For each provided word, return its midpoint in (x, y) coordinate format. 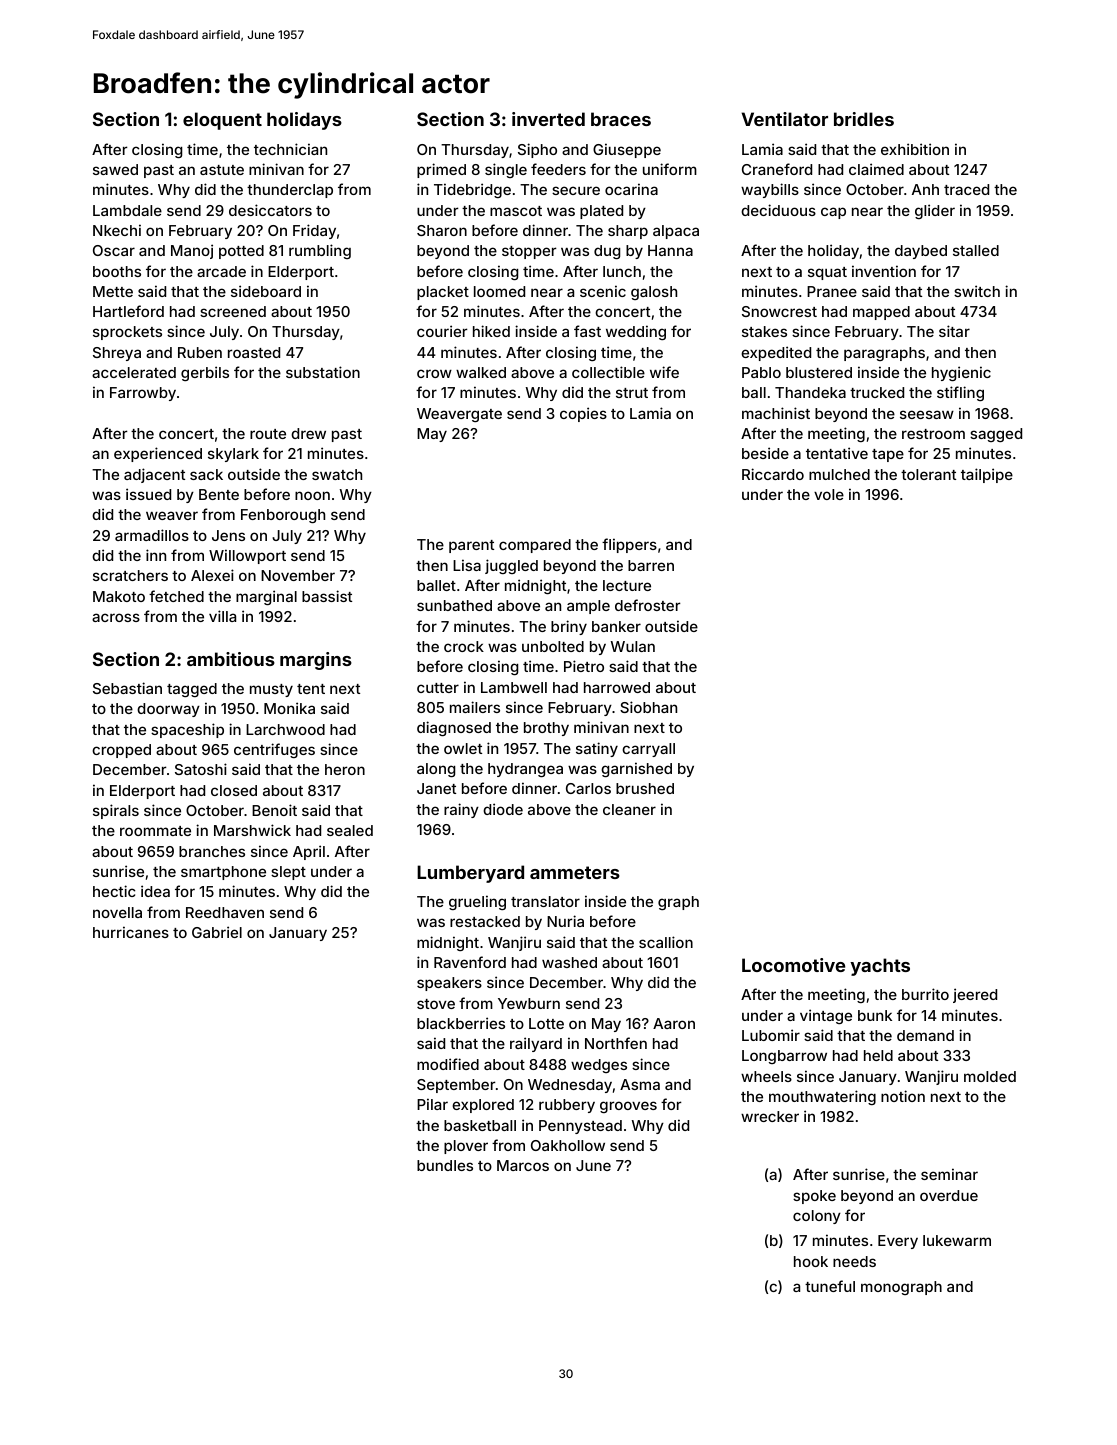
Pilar (432, 1104)
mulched (839, 474)
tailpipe (987, 475)
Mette (113, 291)
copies (583, 414)
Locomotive (793, 965)
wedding (636, 332)
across (116, 617)
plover (466, 1147)
